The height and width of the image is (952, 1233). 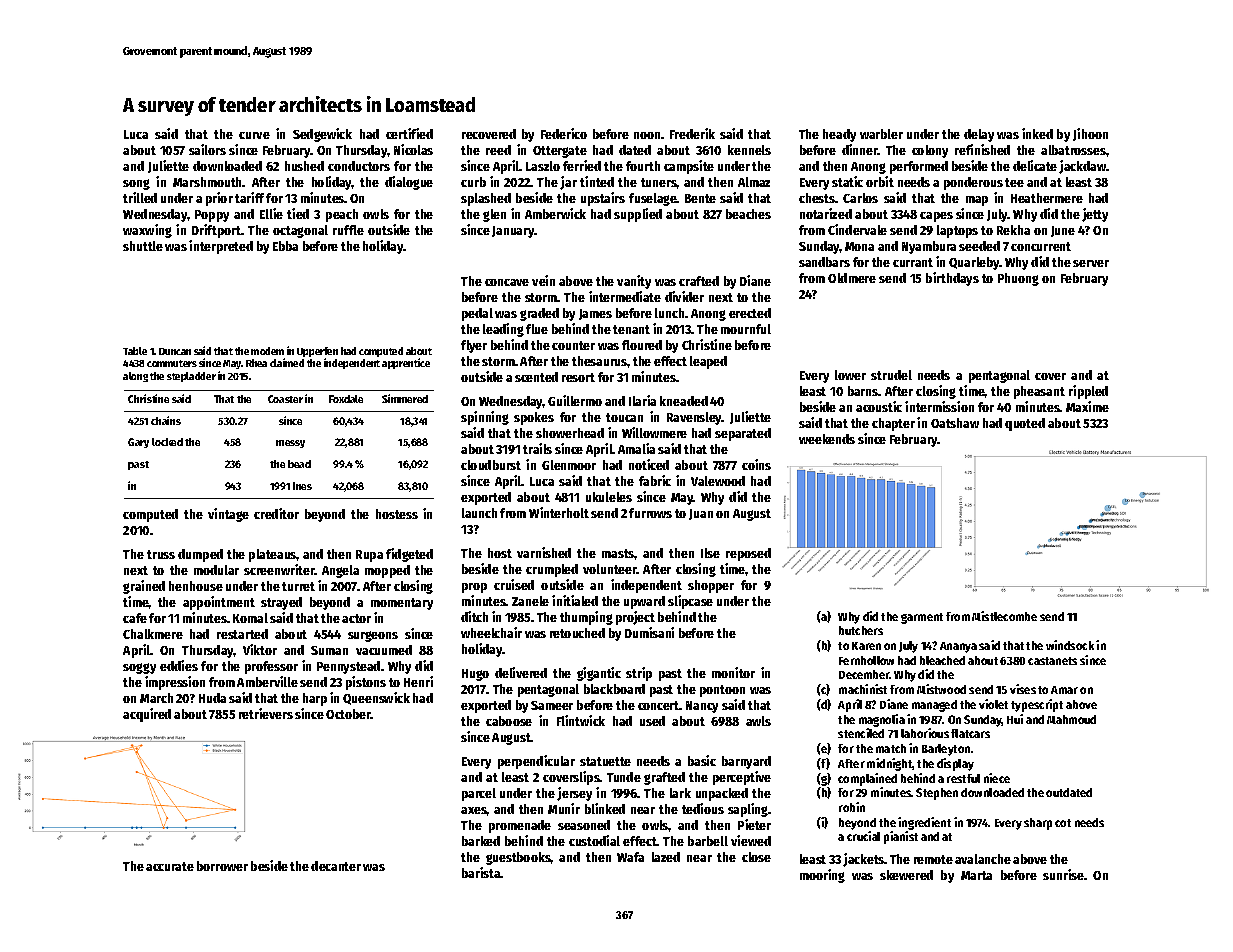 I want to click on along, so click(x=135, y=377).
